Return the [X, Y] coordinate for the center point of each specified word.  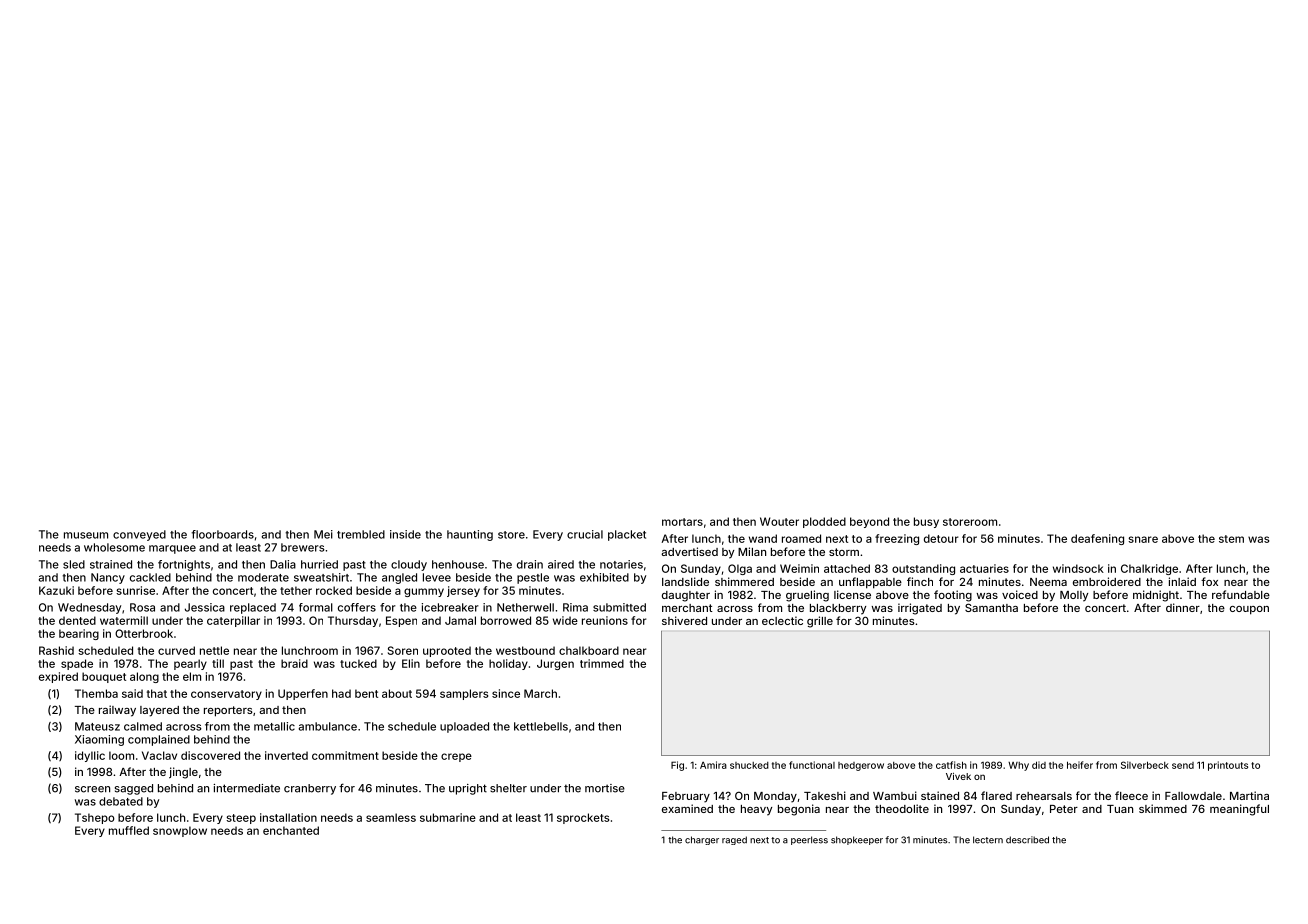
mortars [682, 522]
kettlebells [541, 726]
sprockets [583, 818]
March [540, 693]
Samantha [991, 607]
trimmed [602, 663]
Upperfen [303, 694]
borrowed [506, 620]
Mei [323, 534]
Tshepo [95, 818]
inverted [286, 755]
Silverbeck [1145, 765]
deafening [1097, 539]
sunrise [135, 590]
